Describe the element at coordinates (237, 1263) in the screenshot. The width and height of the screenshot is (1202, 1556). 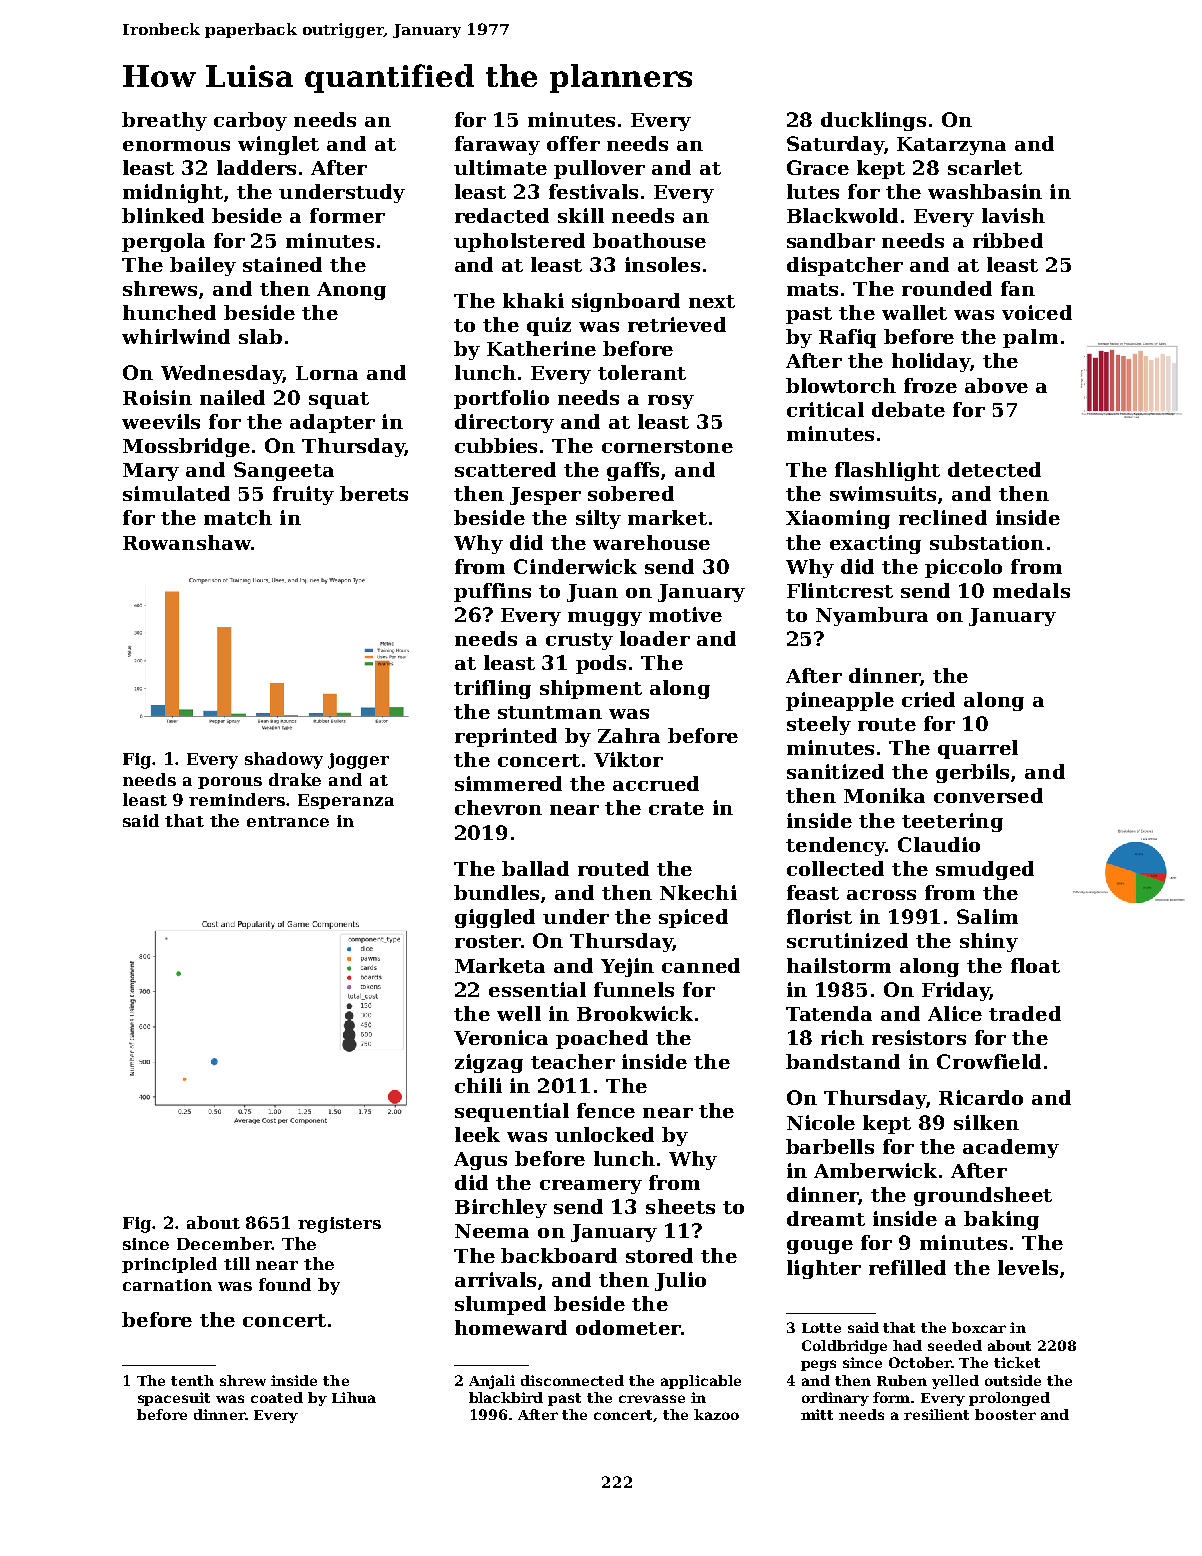
I see `till` at that location.
